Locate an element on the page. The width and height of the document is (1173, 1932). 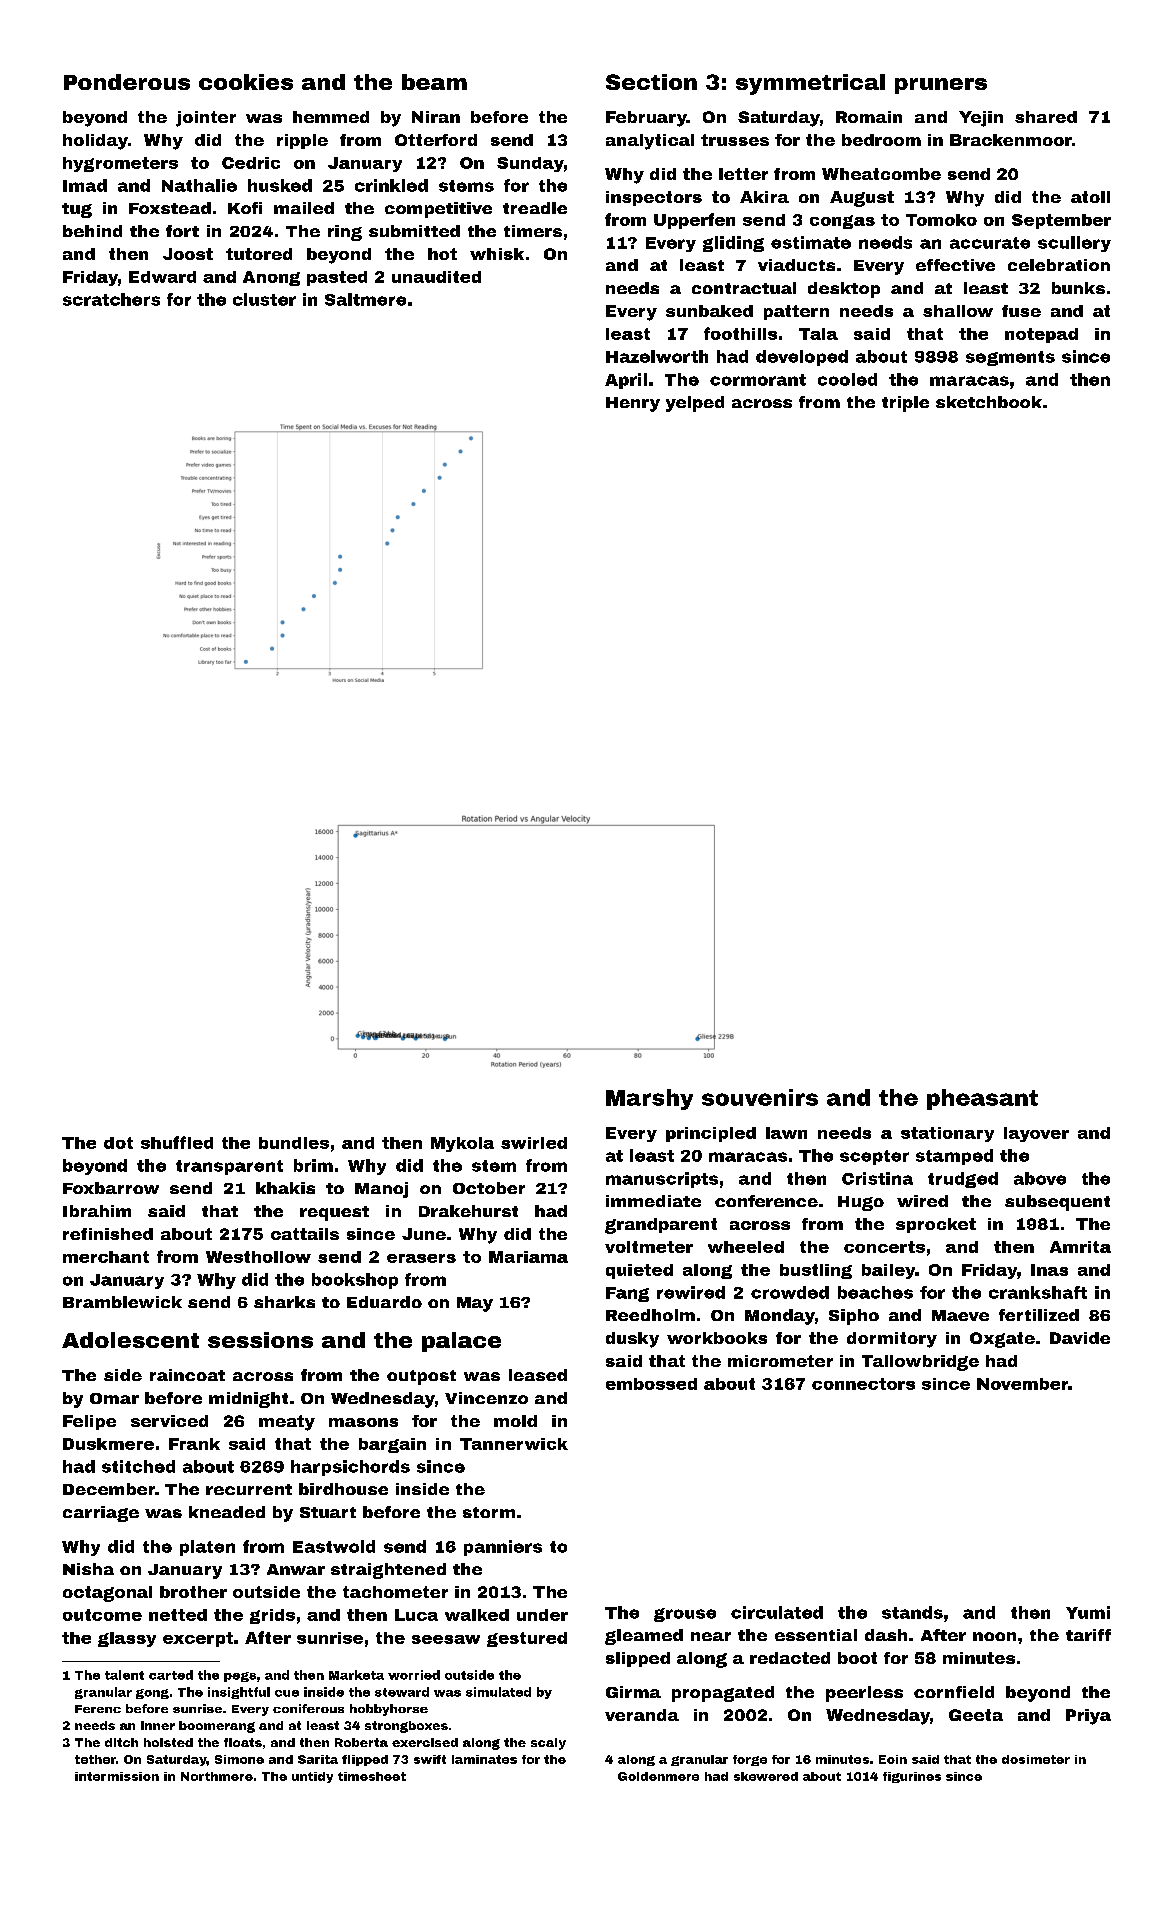
desktop is located at coordinates (844, 290).
